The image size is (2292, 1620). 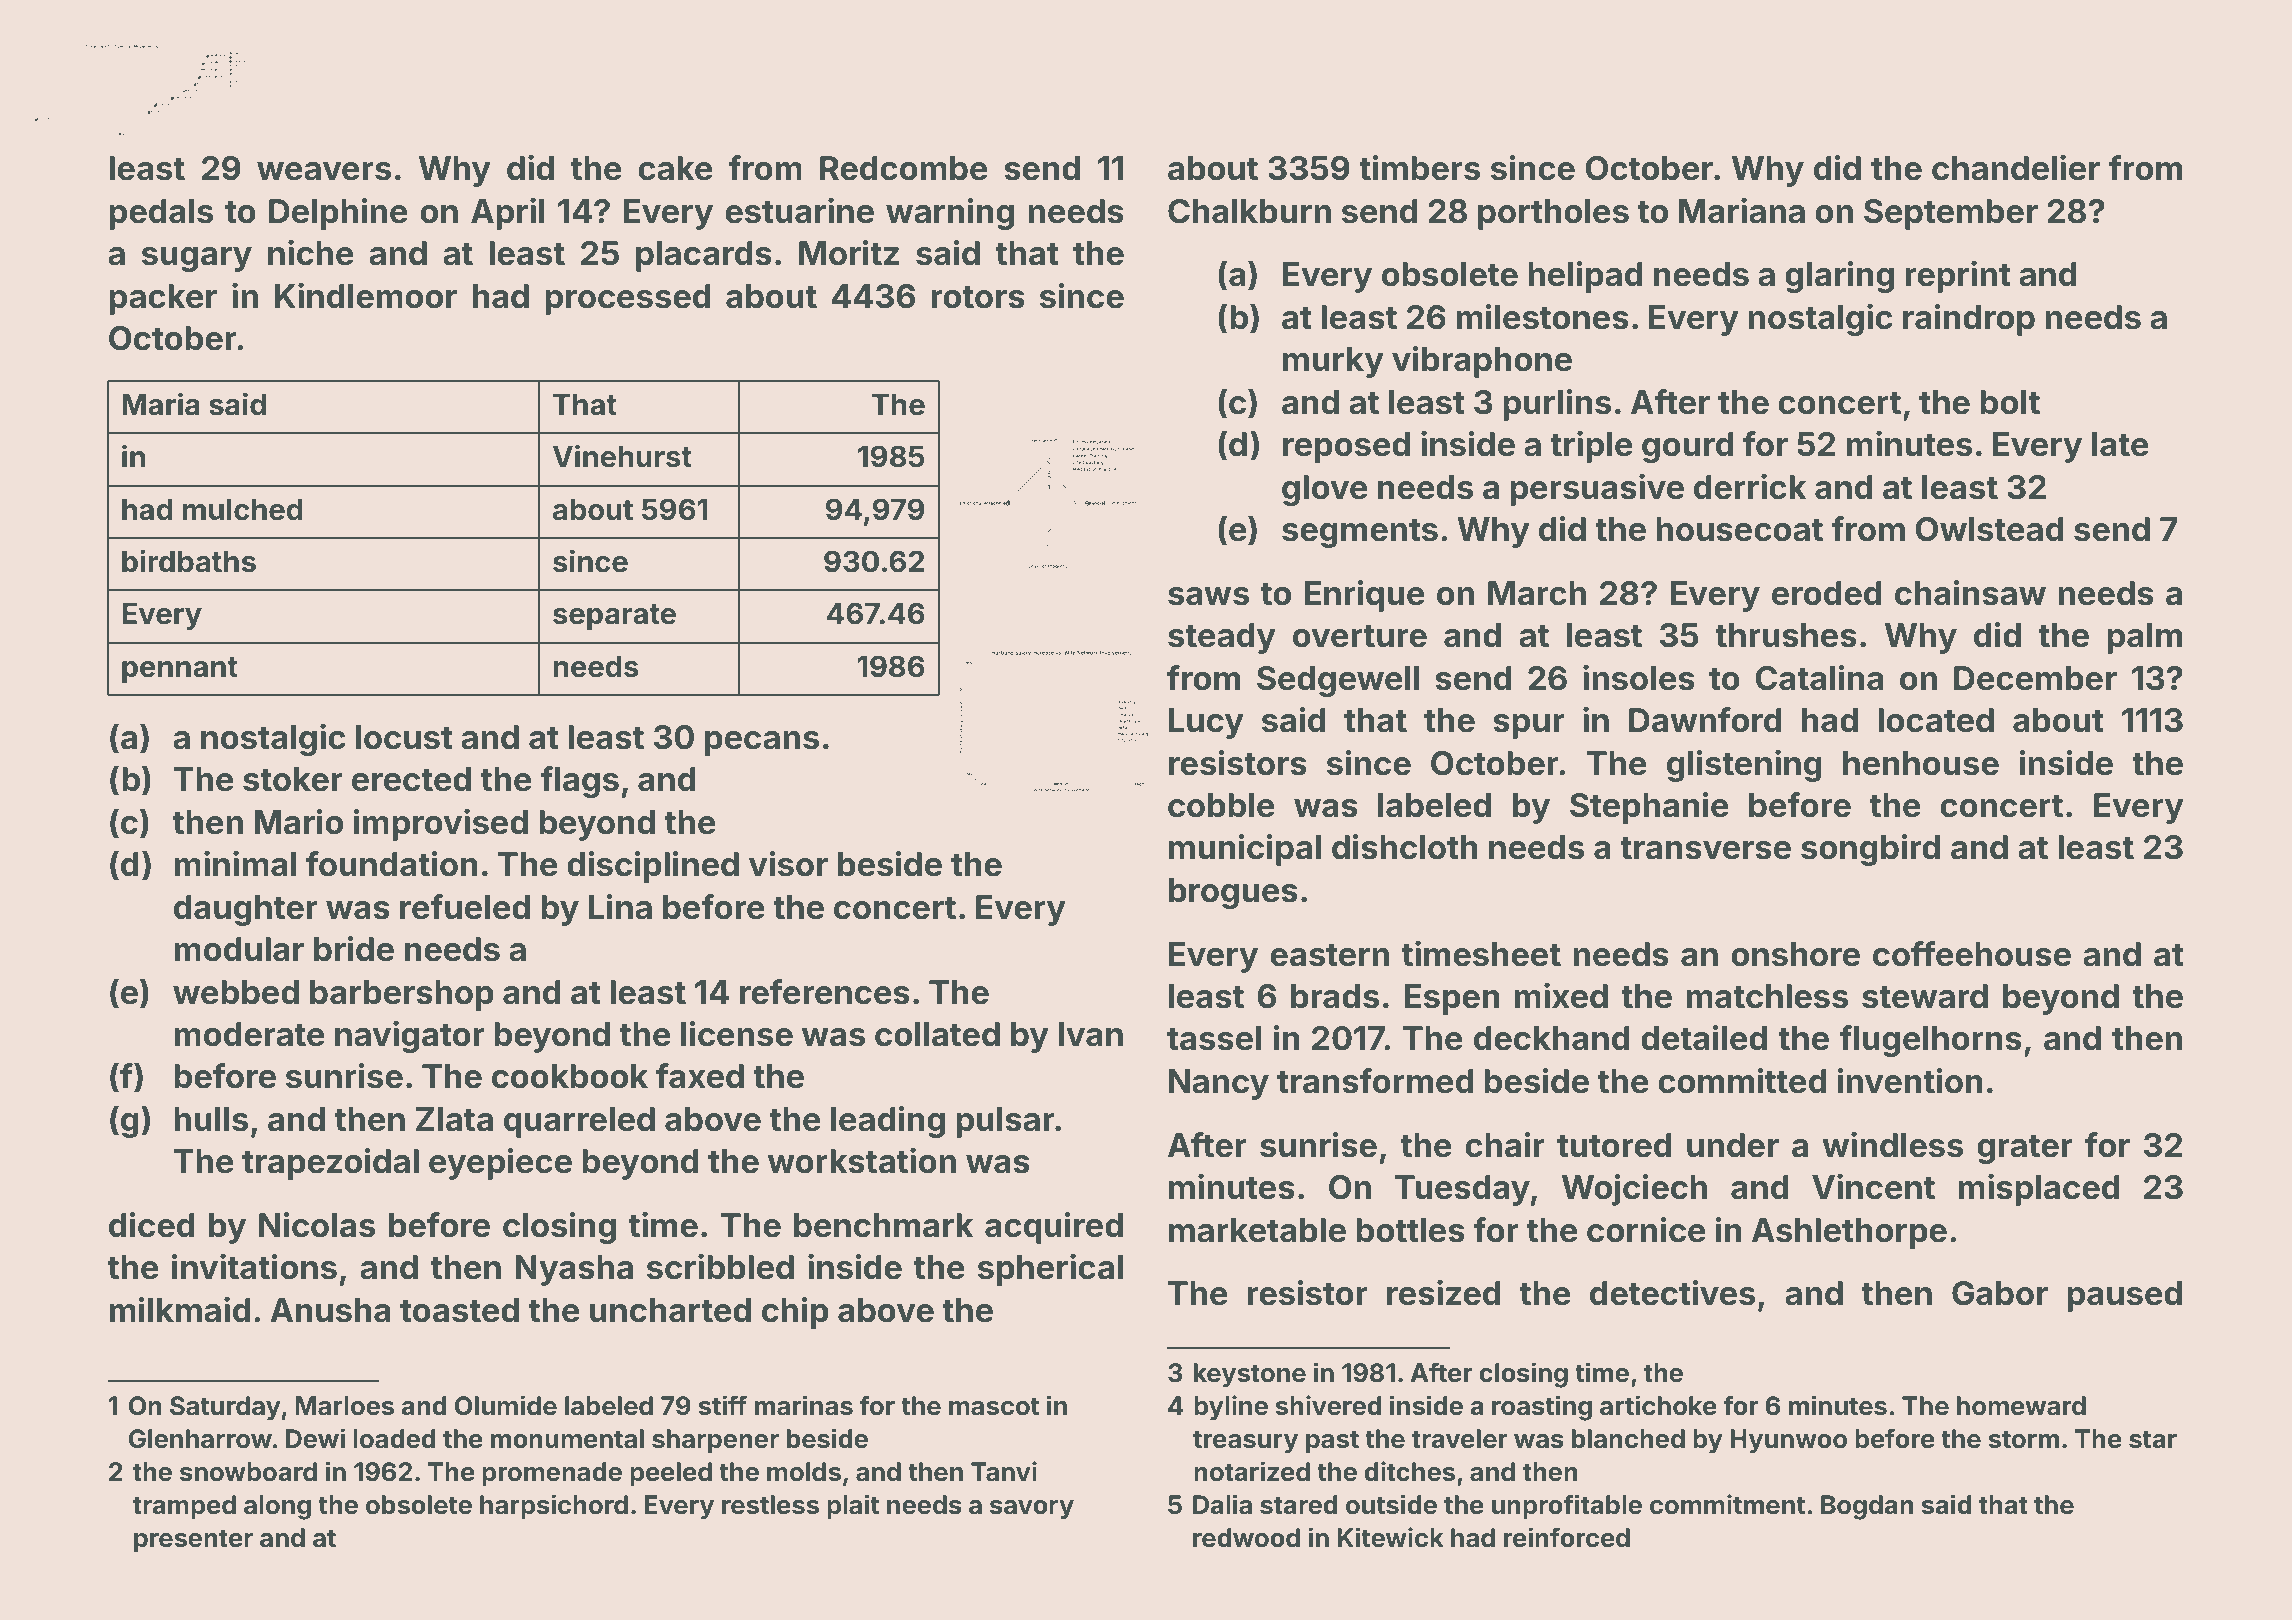 I want to click on stoker, so click(x=293, y=779).
